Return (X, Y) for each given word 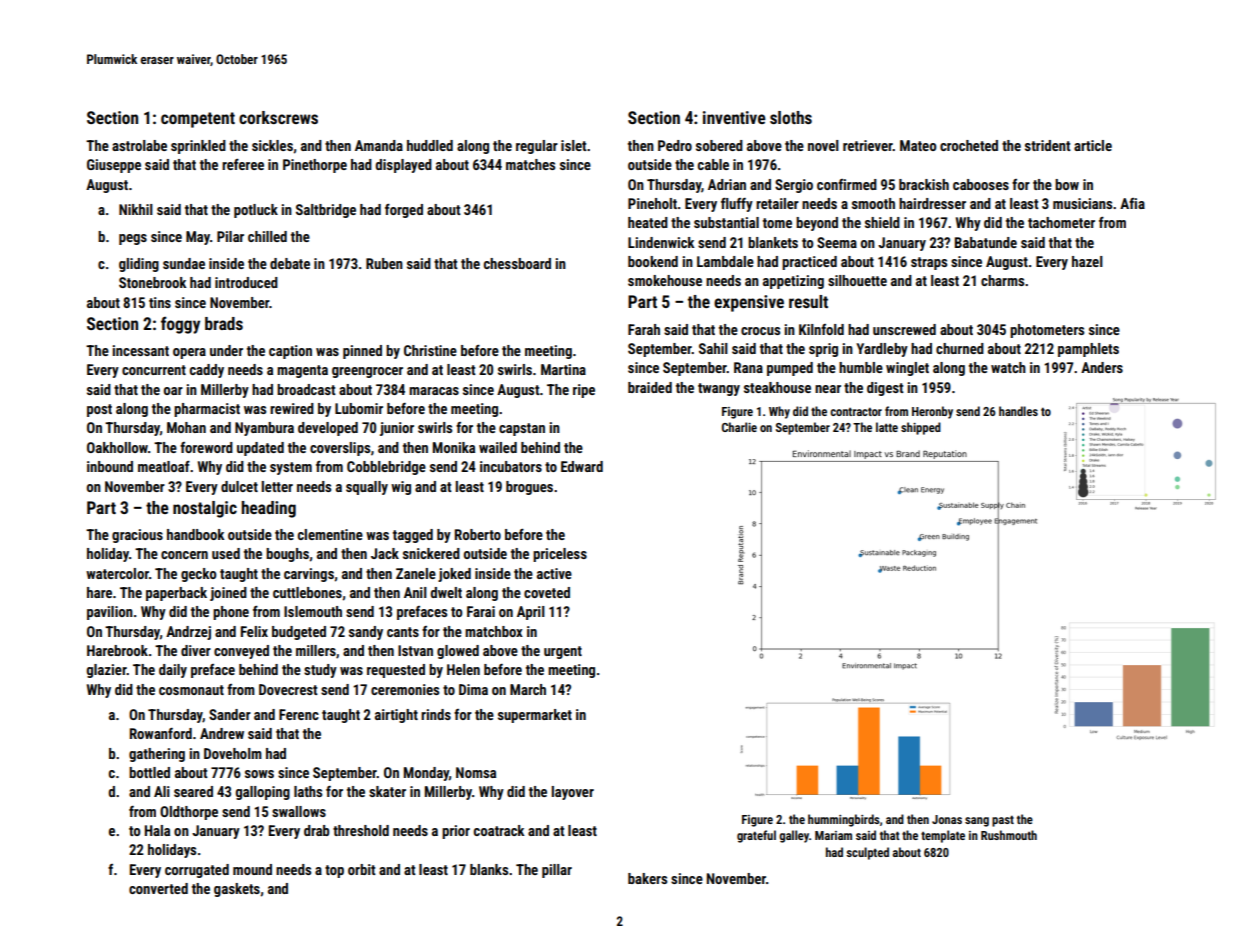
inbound (110, 466)
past (1003, 821)
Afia (1132, 203)
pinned (362, 352)
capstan (522, 429)
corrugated (197, 871)
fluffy (737, 205)
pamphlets (1088, 350)
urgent (563, 652)
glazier (107, 671)
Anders (1102, 367)
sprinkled (198, 147)
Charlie (739, 427)
